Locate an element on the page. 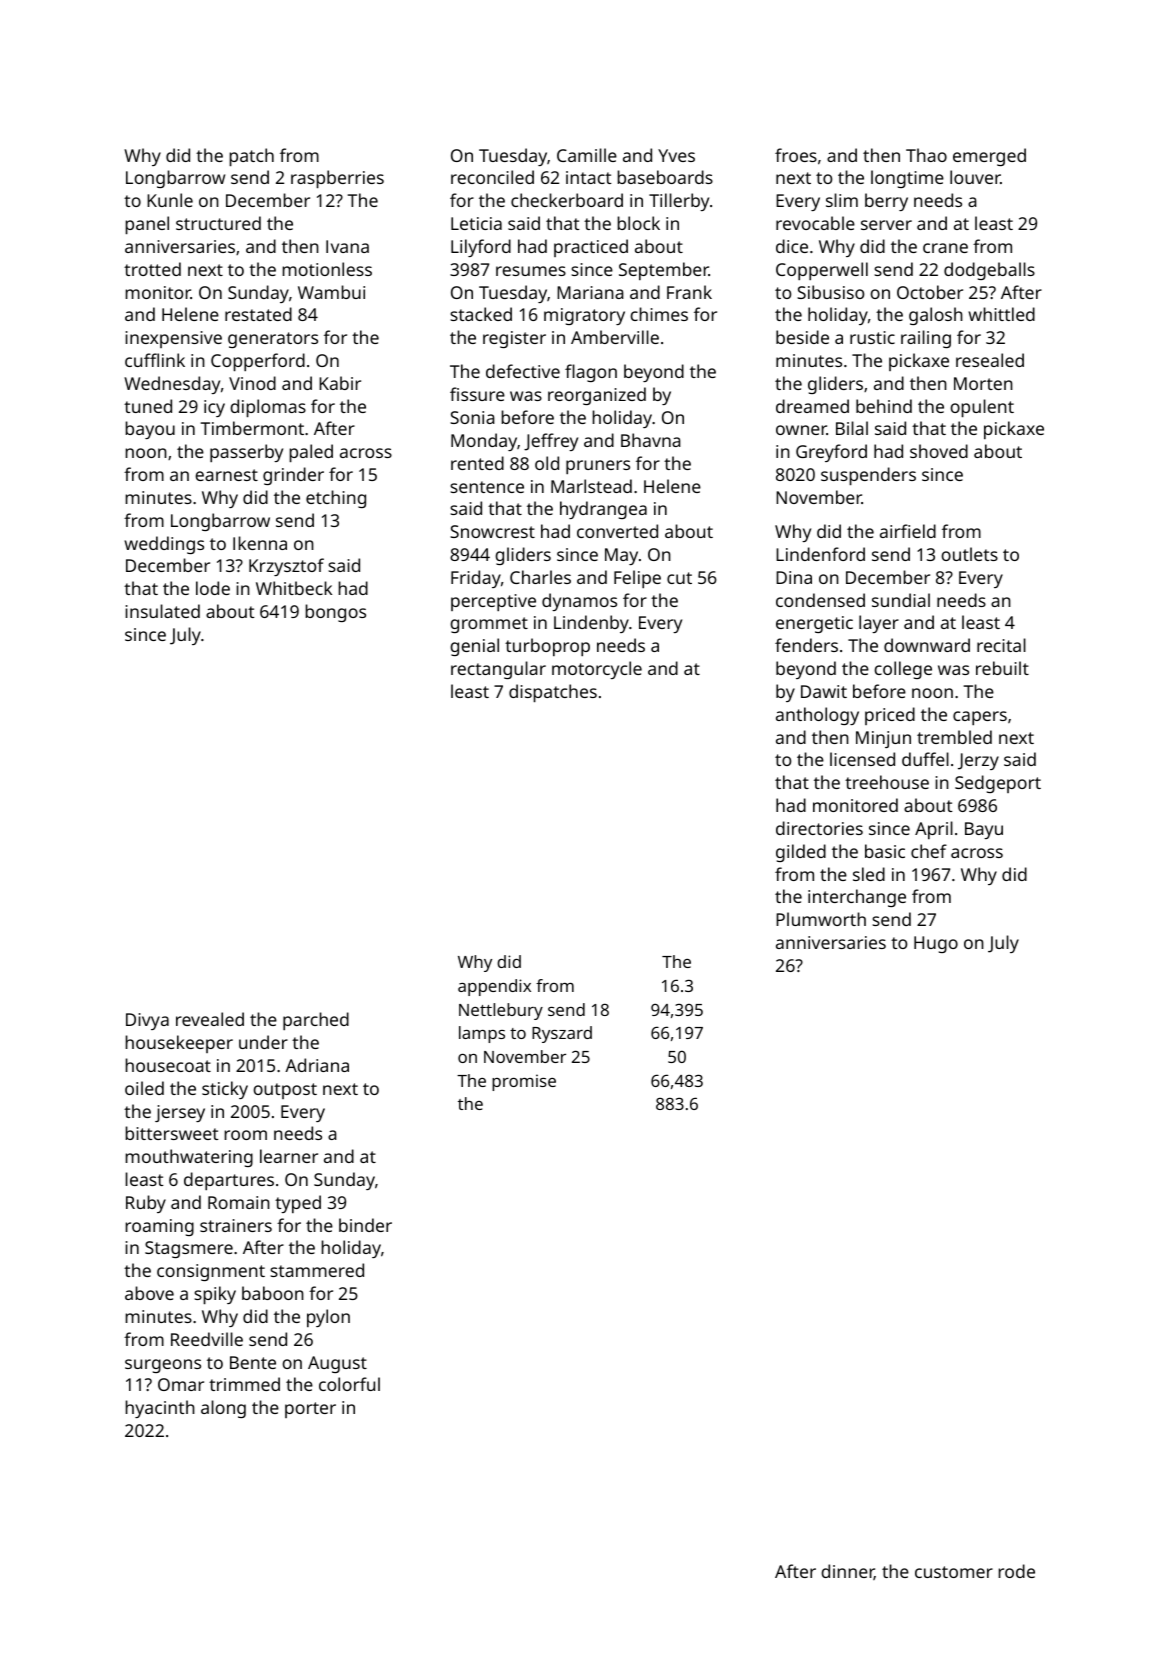  porter is located at coordinates (310, 1410).
